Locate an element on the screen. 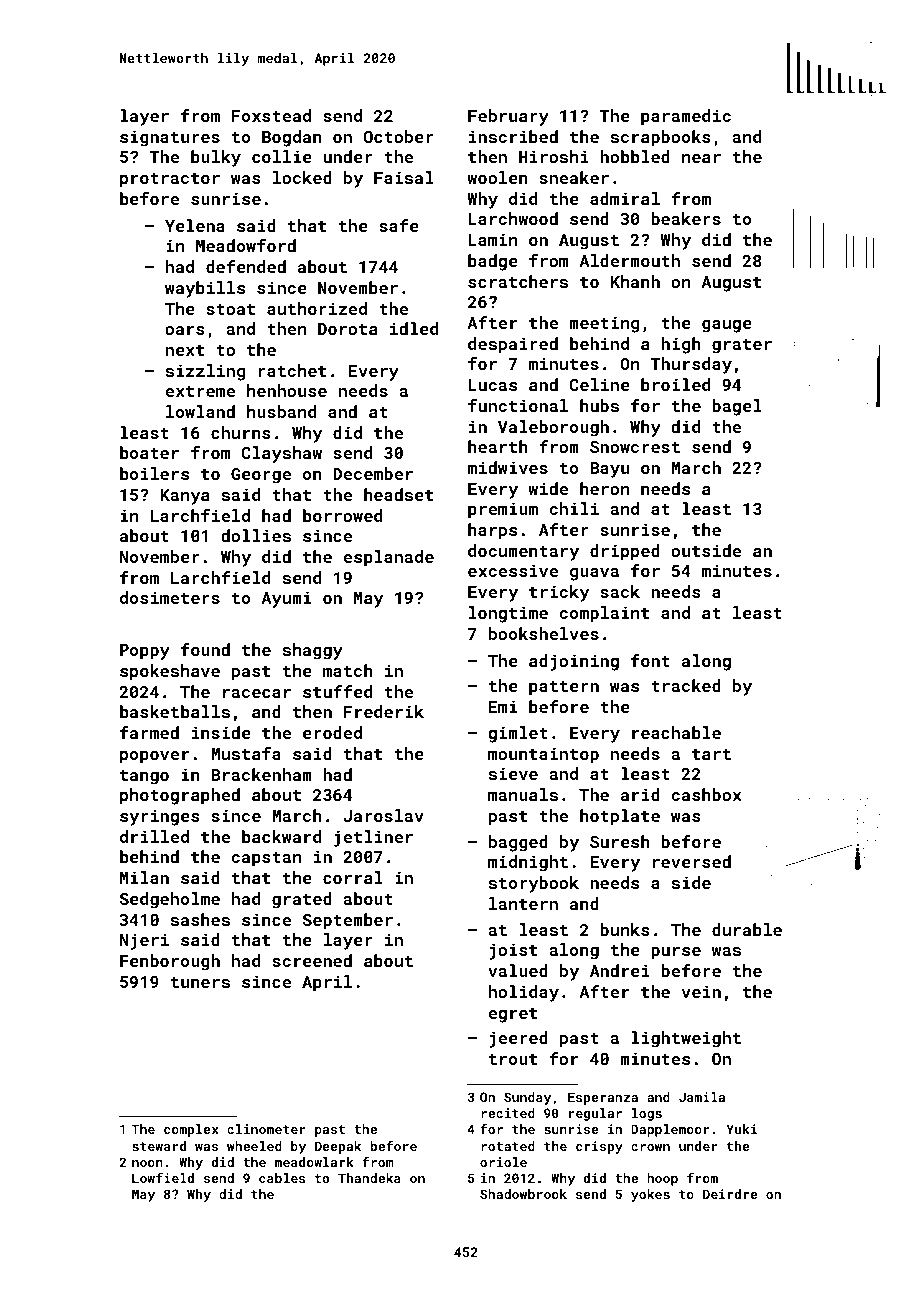 The width and height of the screenshot is (908, 1316). drilled is located at coordinates (154, 836).
